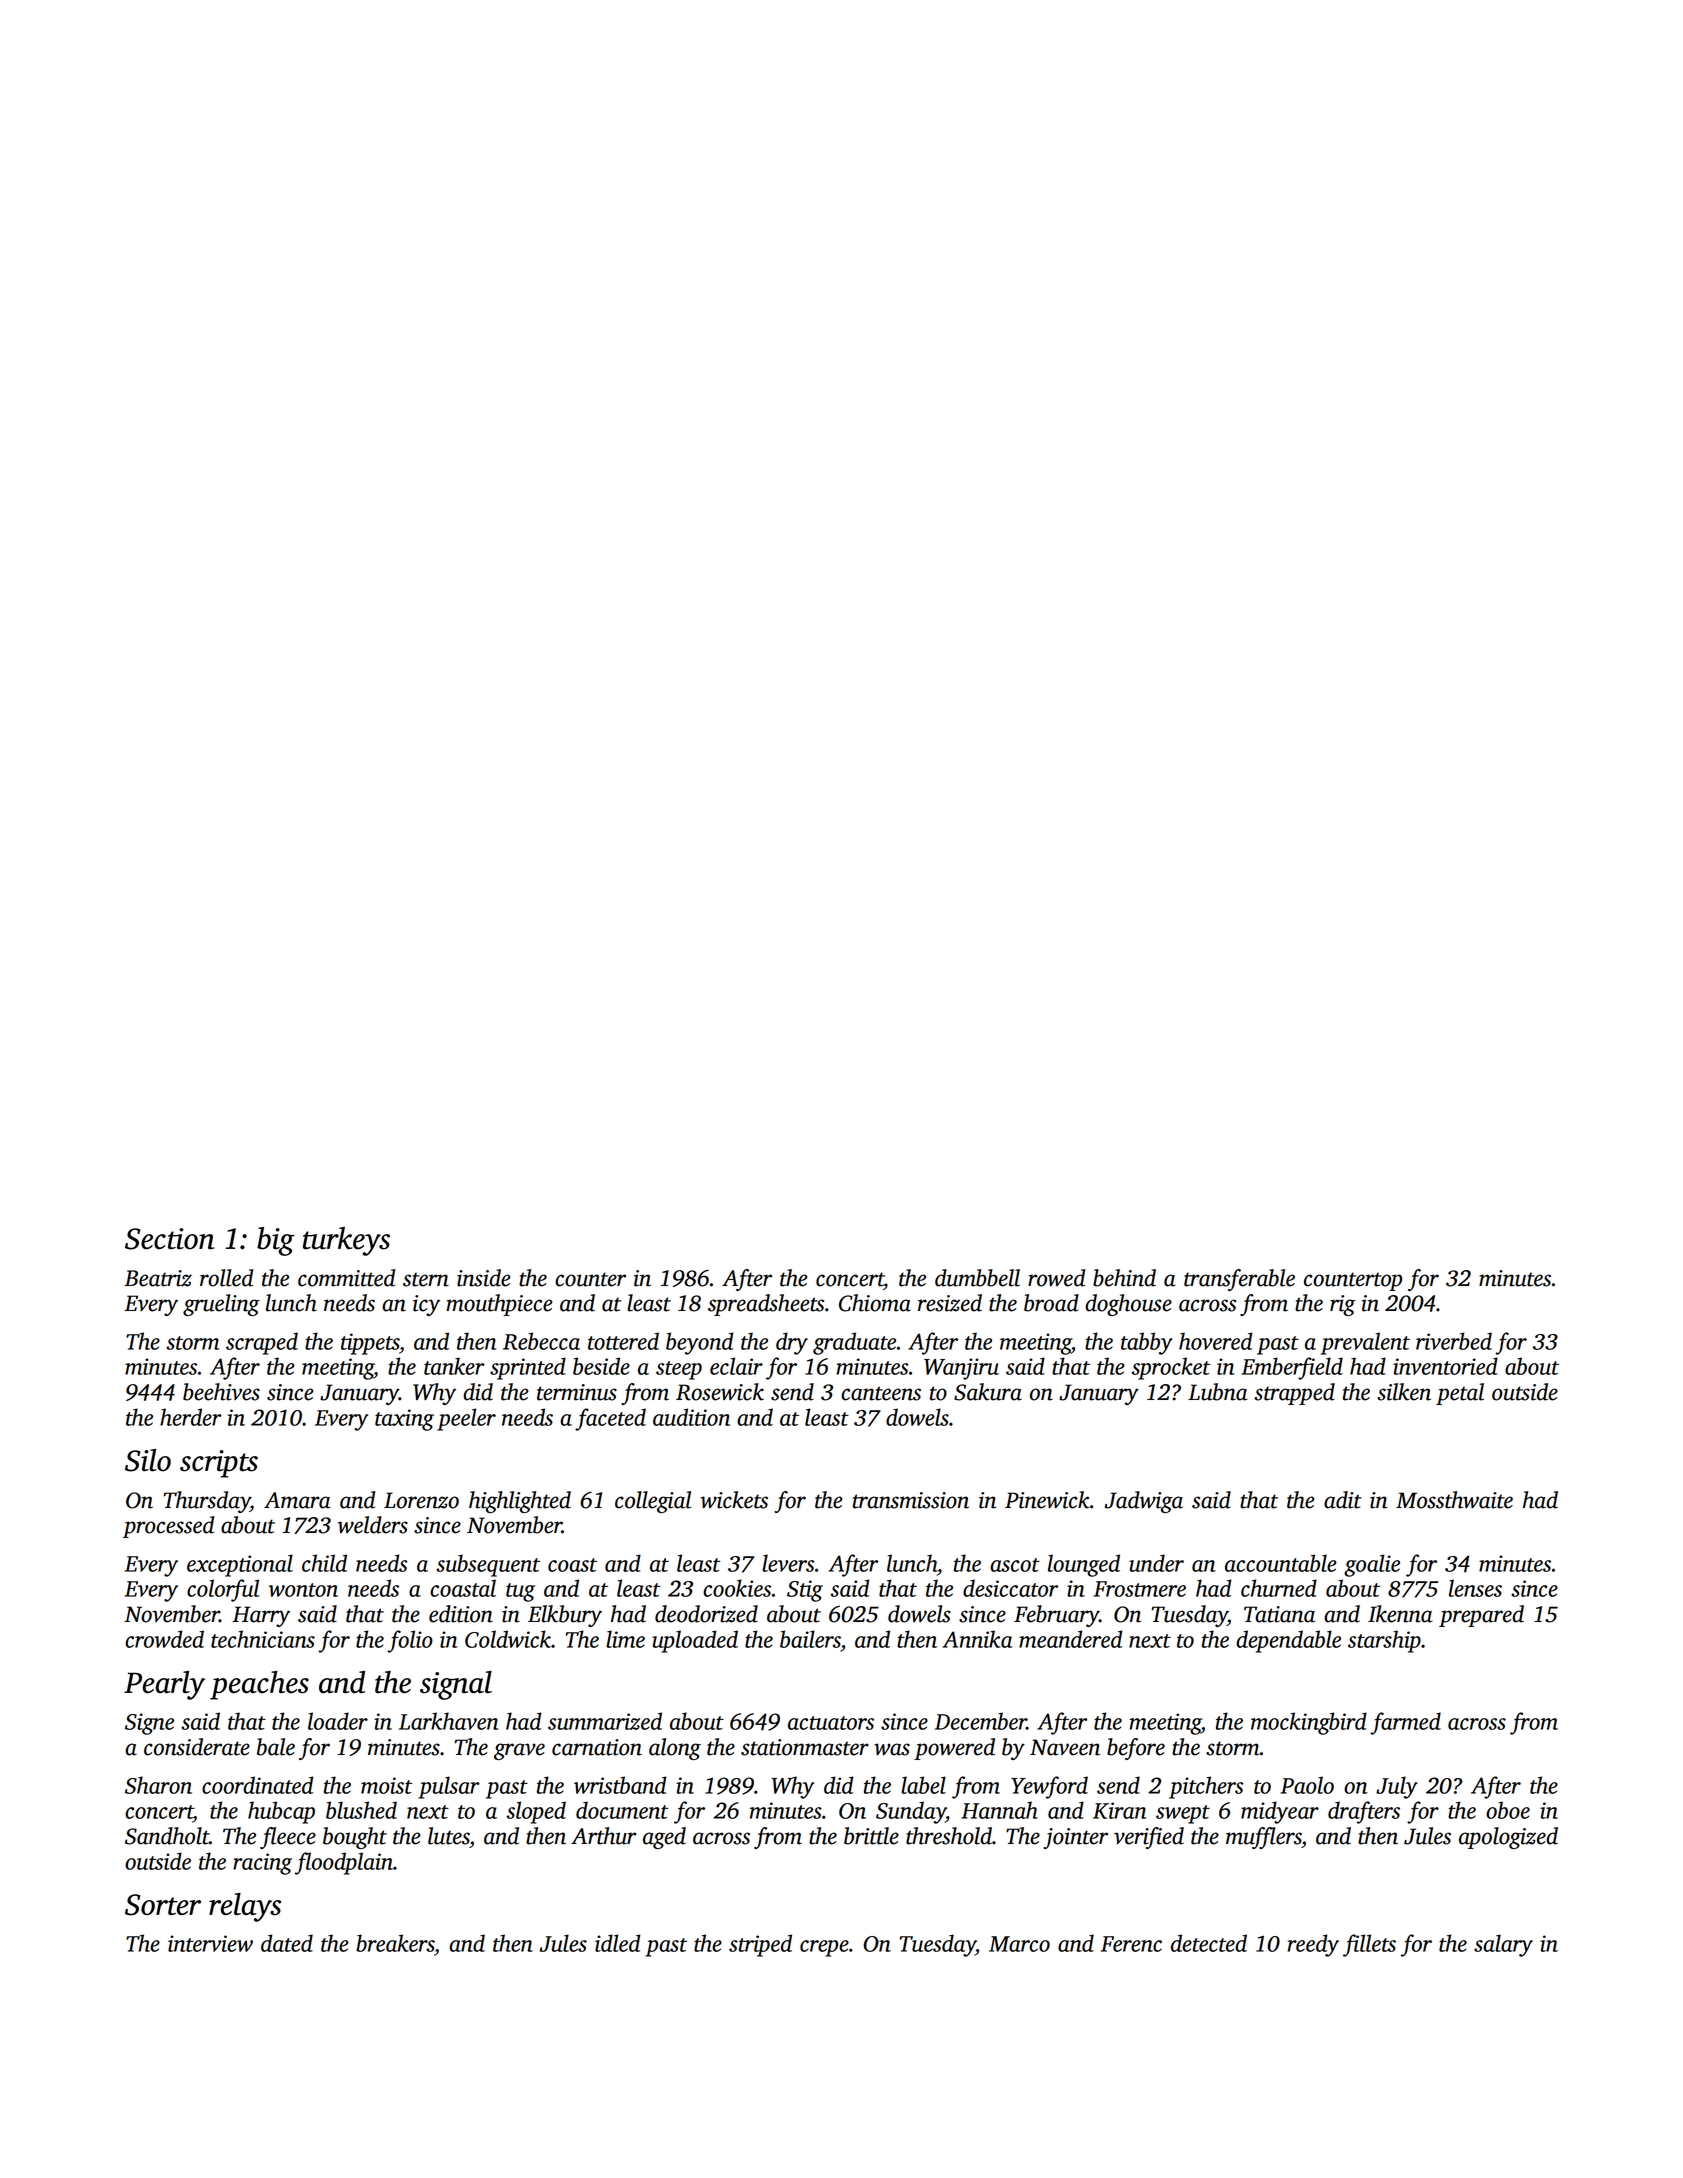 Image resolution: width=1683 pixels, height=2178 pixels. I want to click on floodplain, so click(344, 1863).
